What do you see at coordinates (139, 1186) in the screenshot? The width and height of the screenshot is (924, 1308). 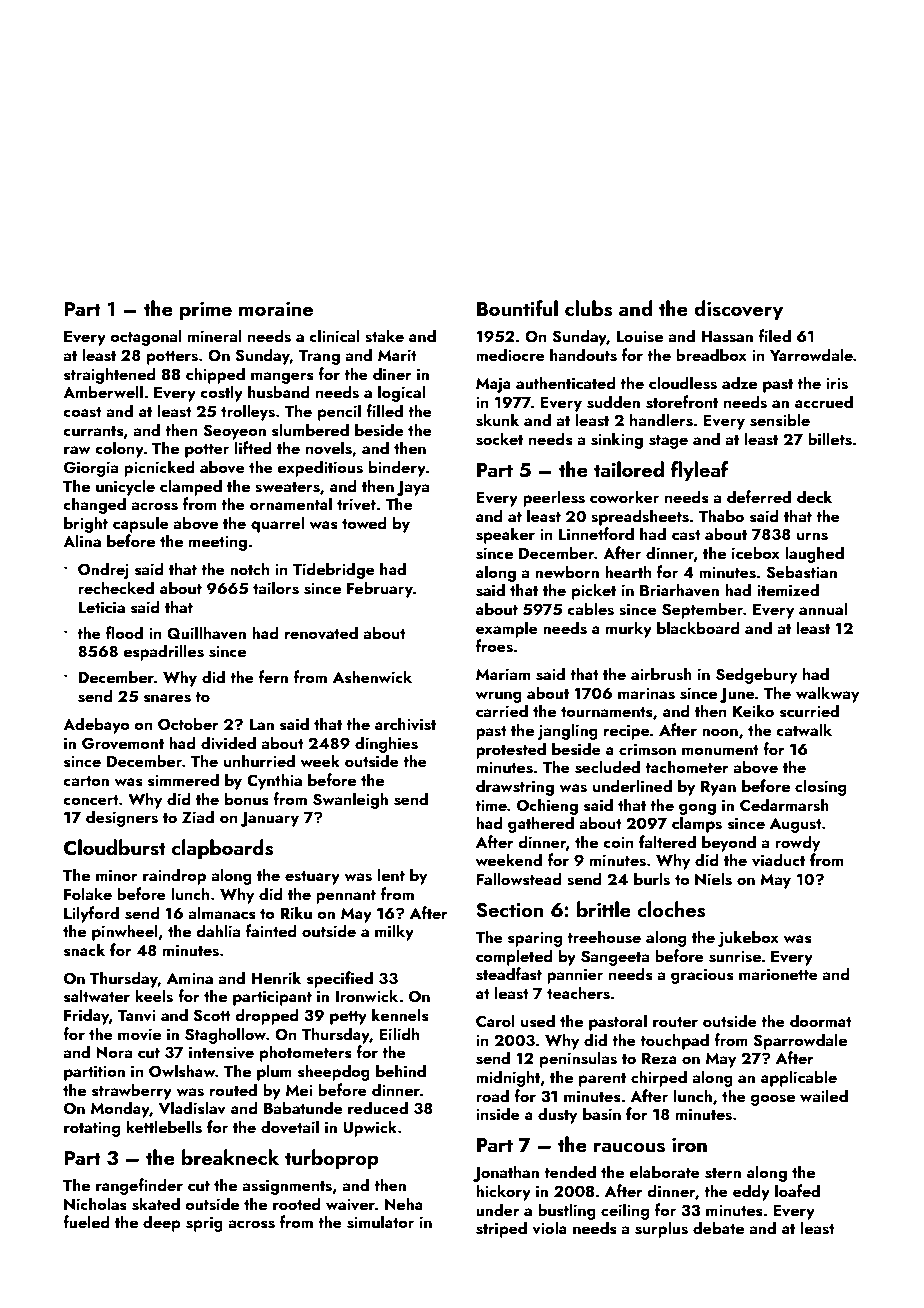 I see `rangefinder` at bounding box center [139, 1186].
